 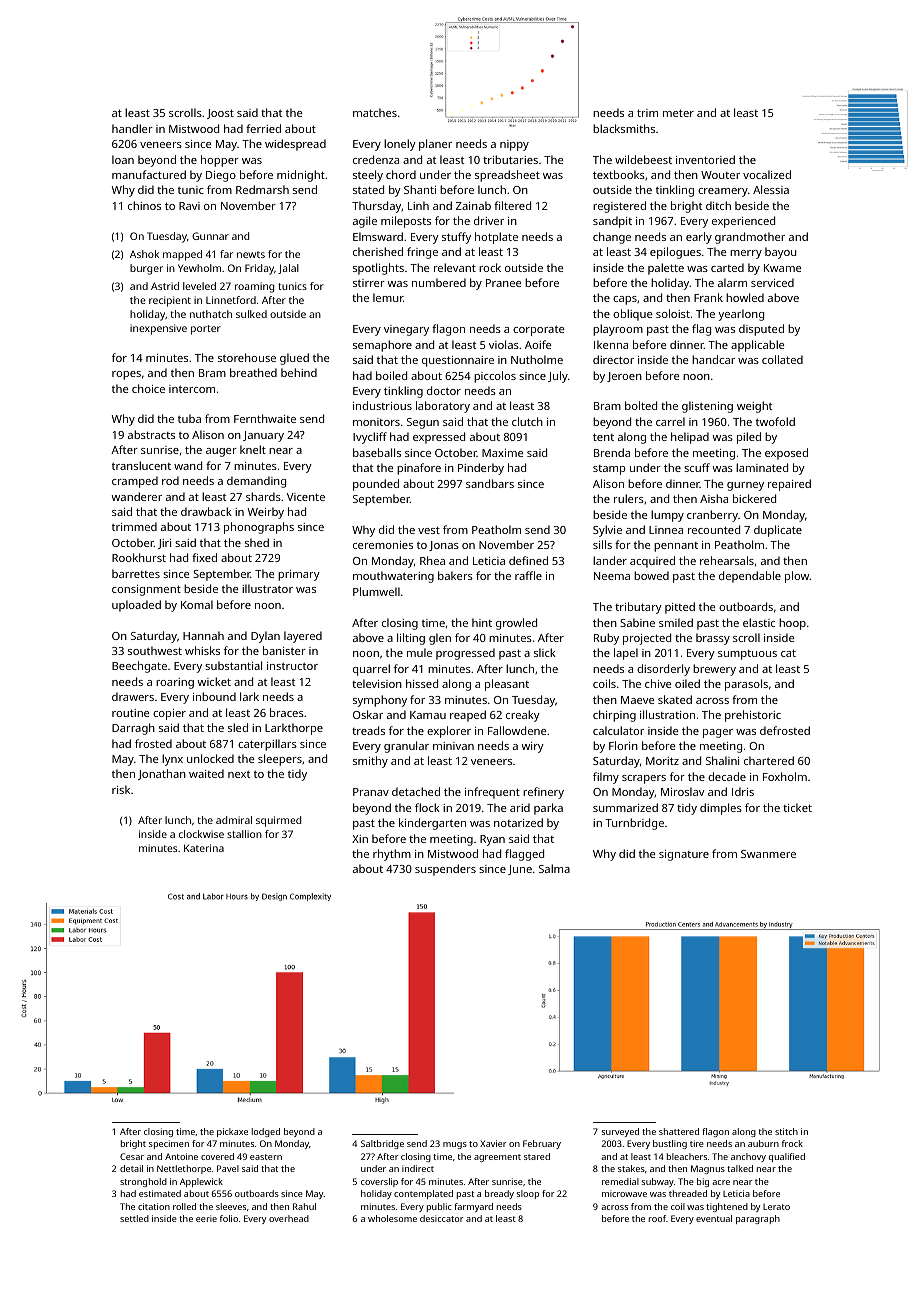 What do you see at coordinates (714, 1218) in the image?
I see `eventual` at bounding box center [714, 1218].
